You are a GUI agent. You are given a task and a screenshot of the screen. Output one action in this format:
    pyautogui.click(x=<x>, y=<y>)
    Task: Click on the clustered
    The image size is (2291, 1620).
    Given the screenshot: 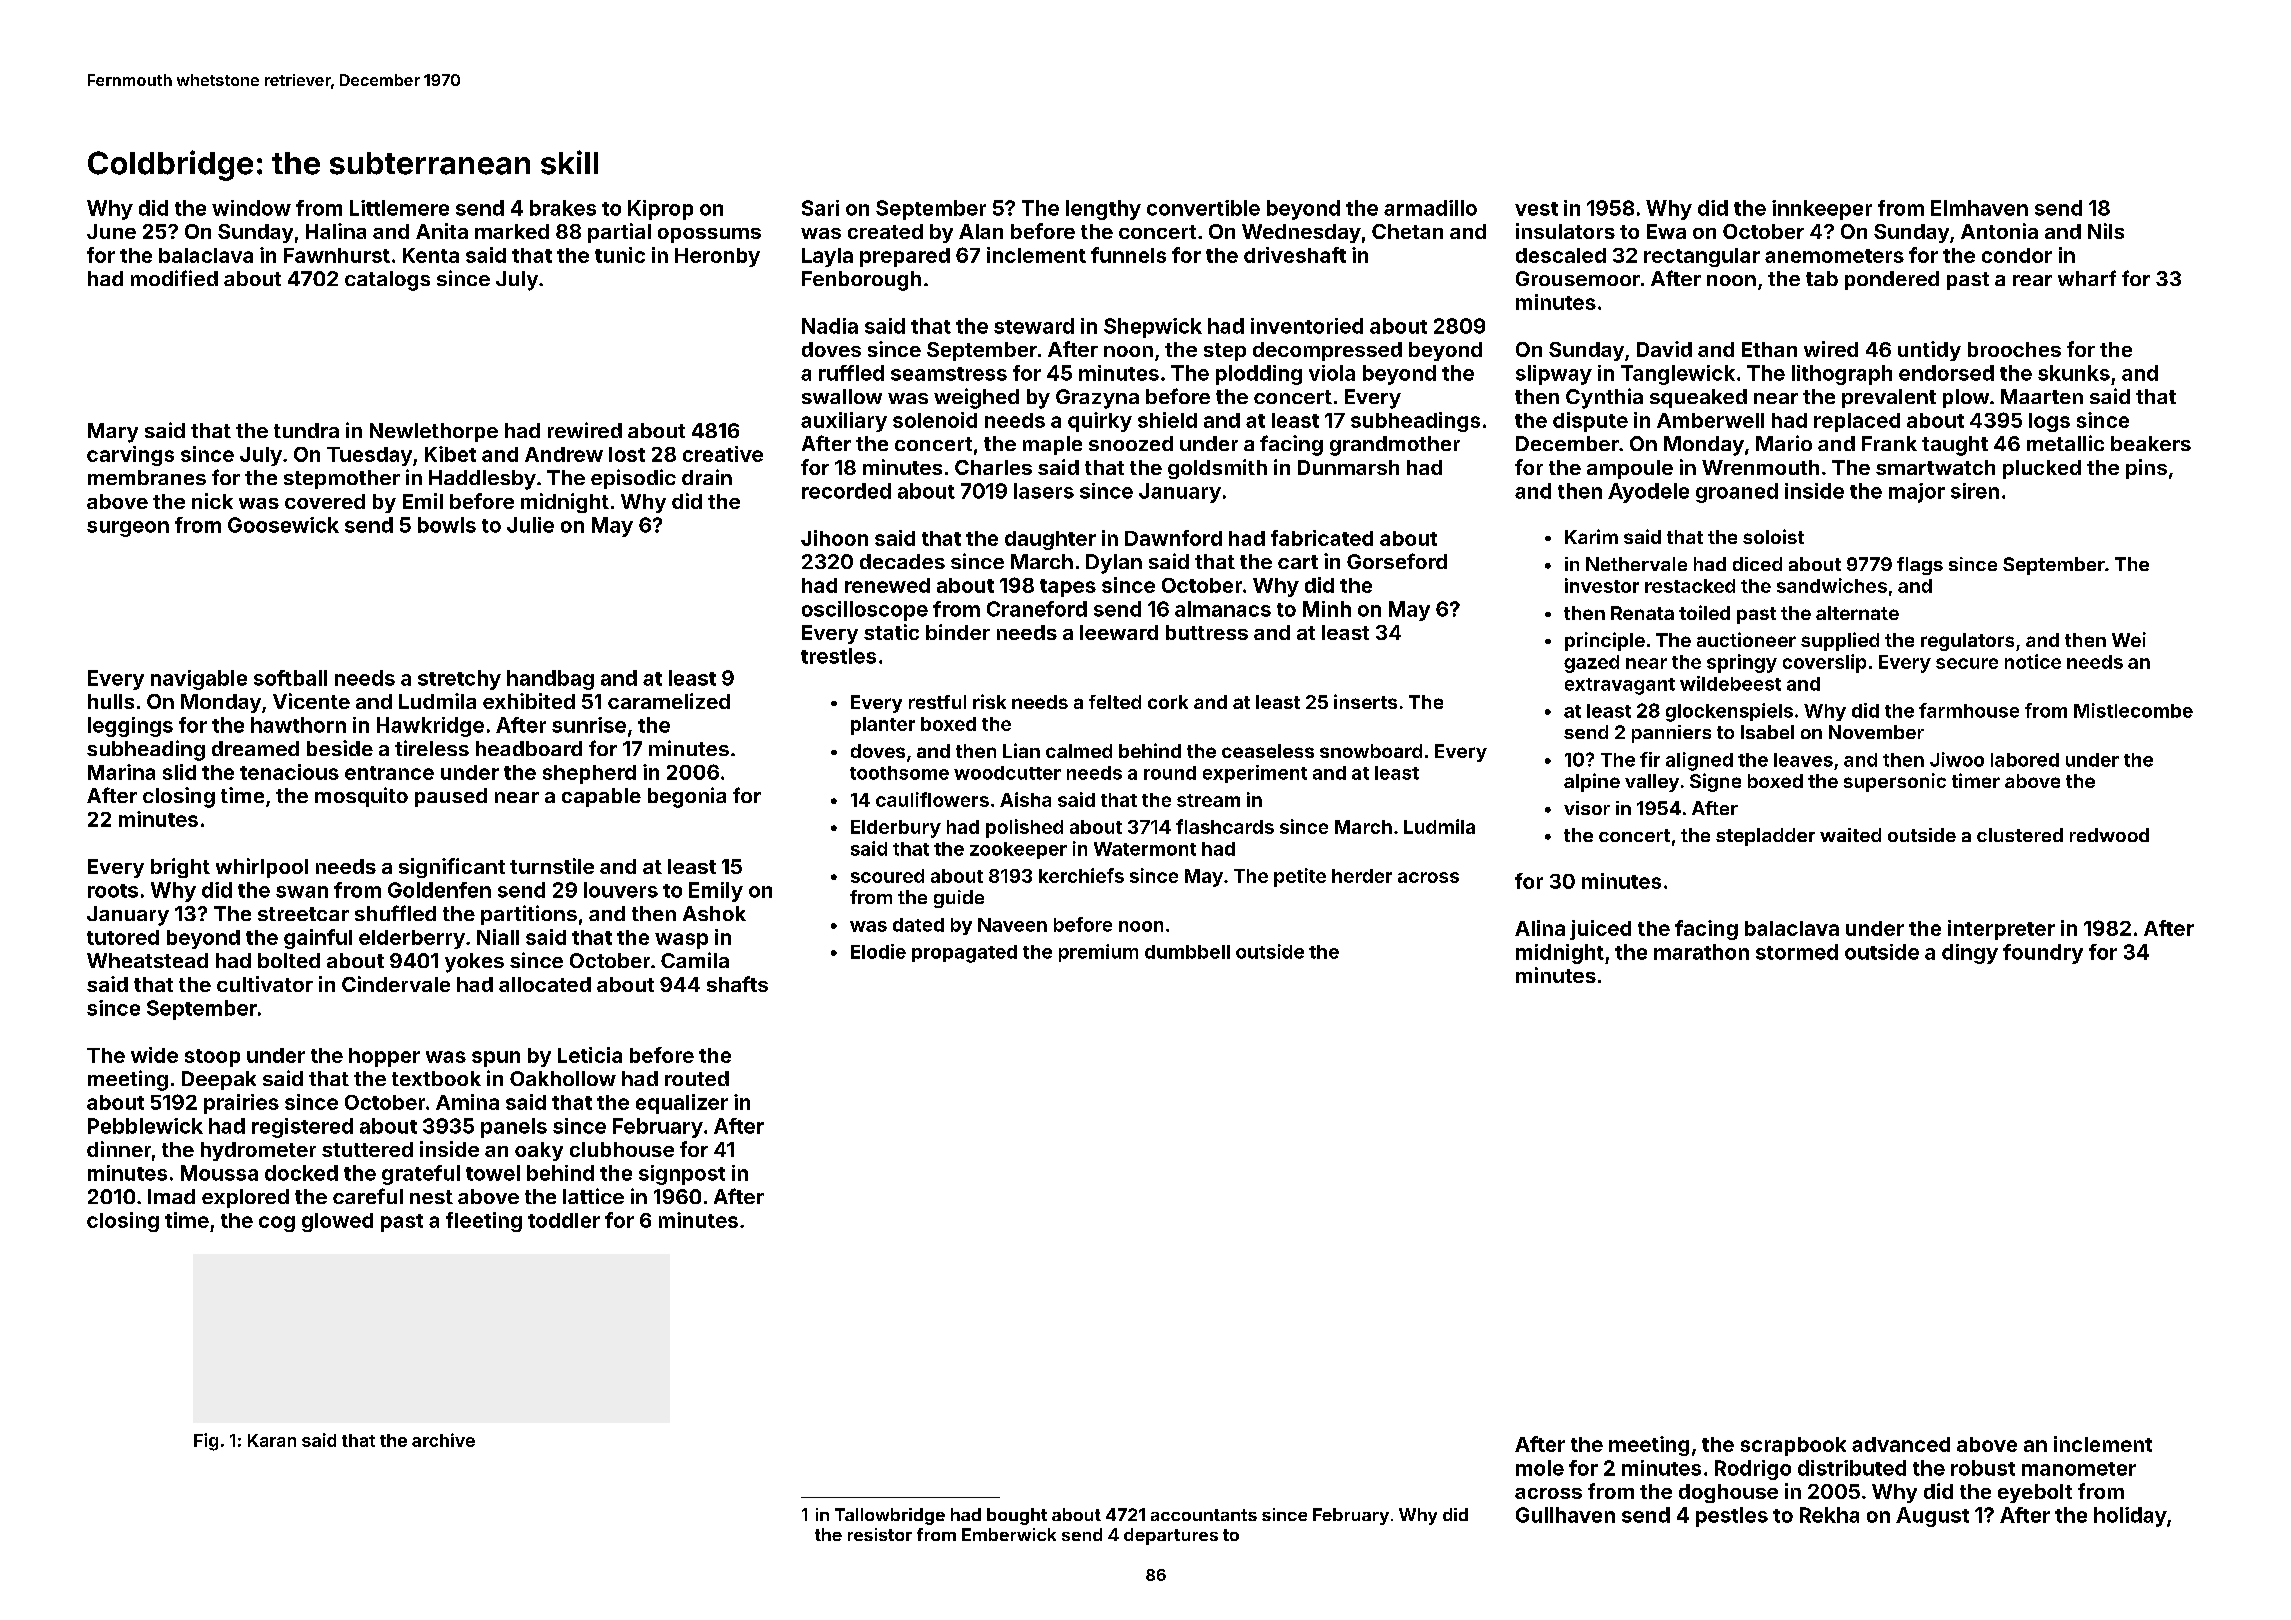 What is the action you would take?
    pyautogui.click(x=2020, y=835)
